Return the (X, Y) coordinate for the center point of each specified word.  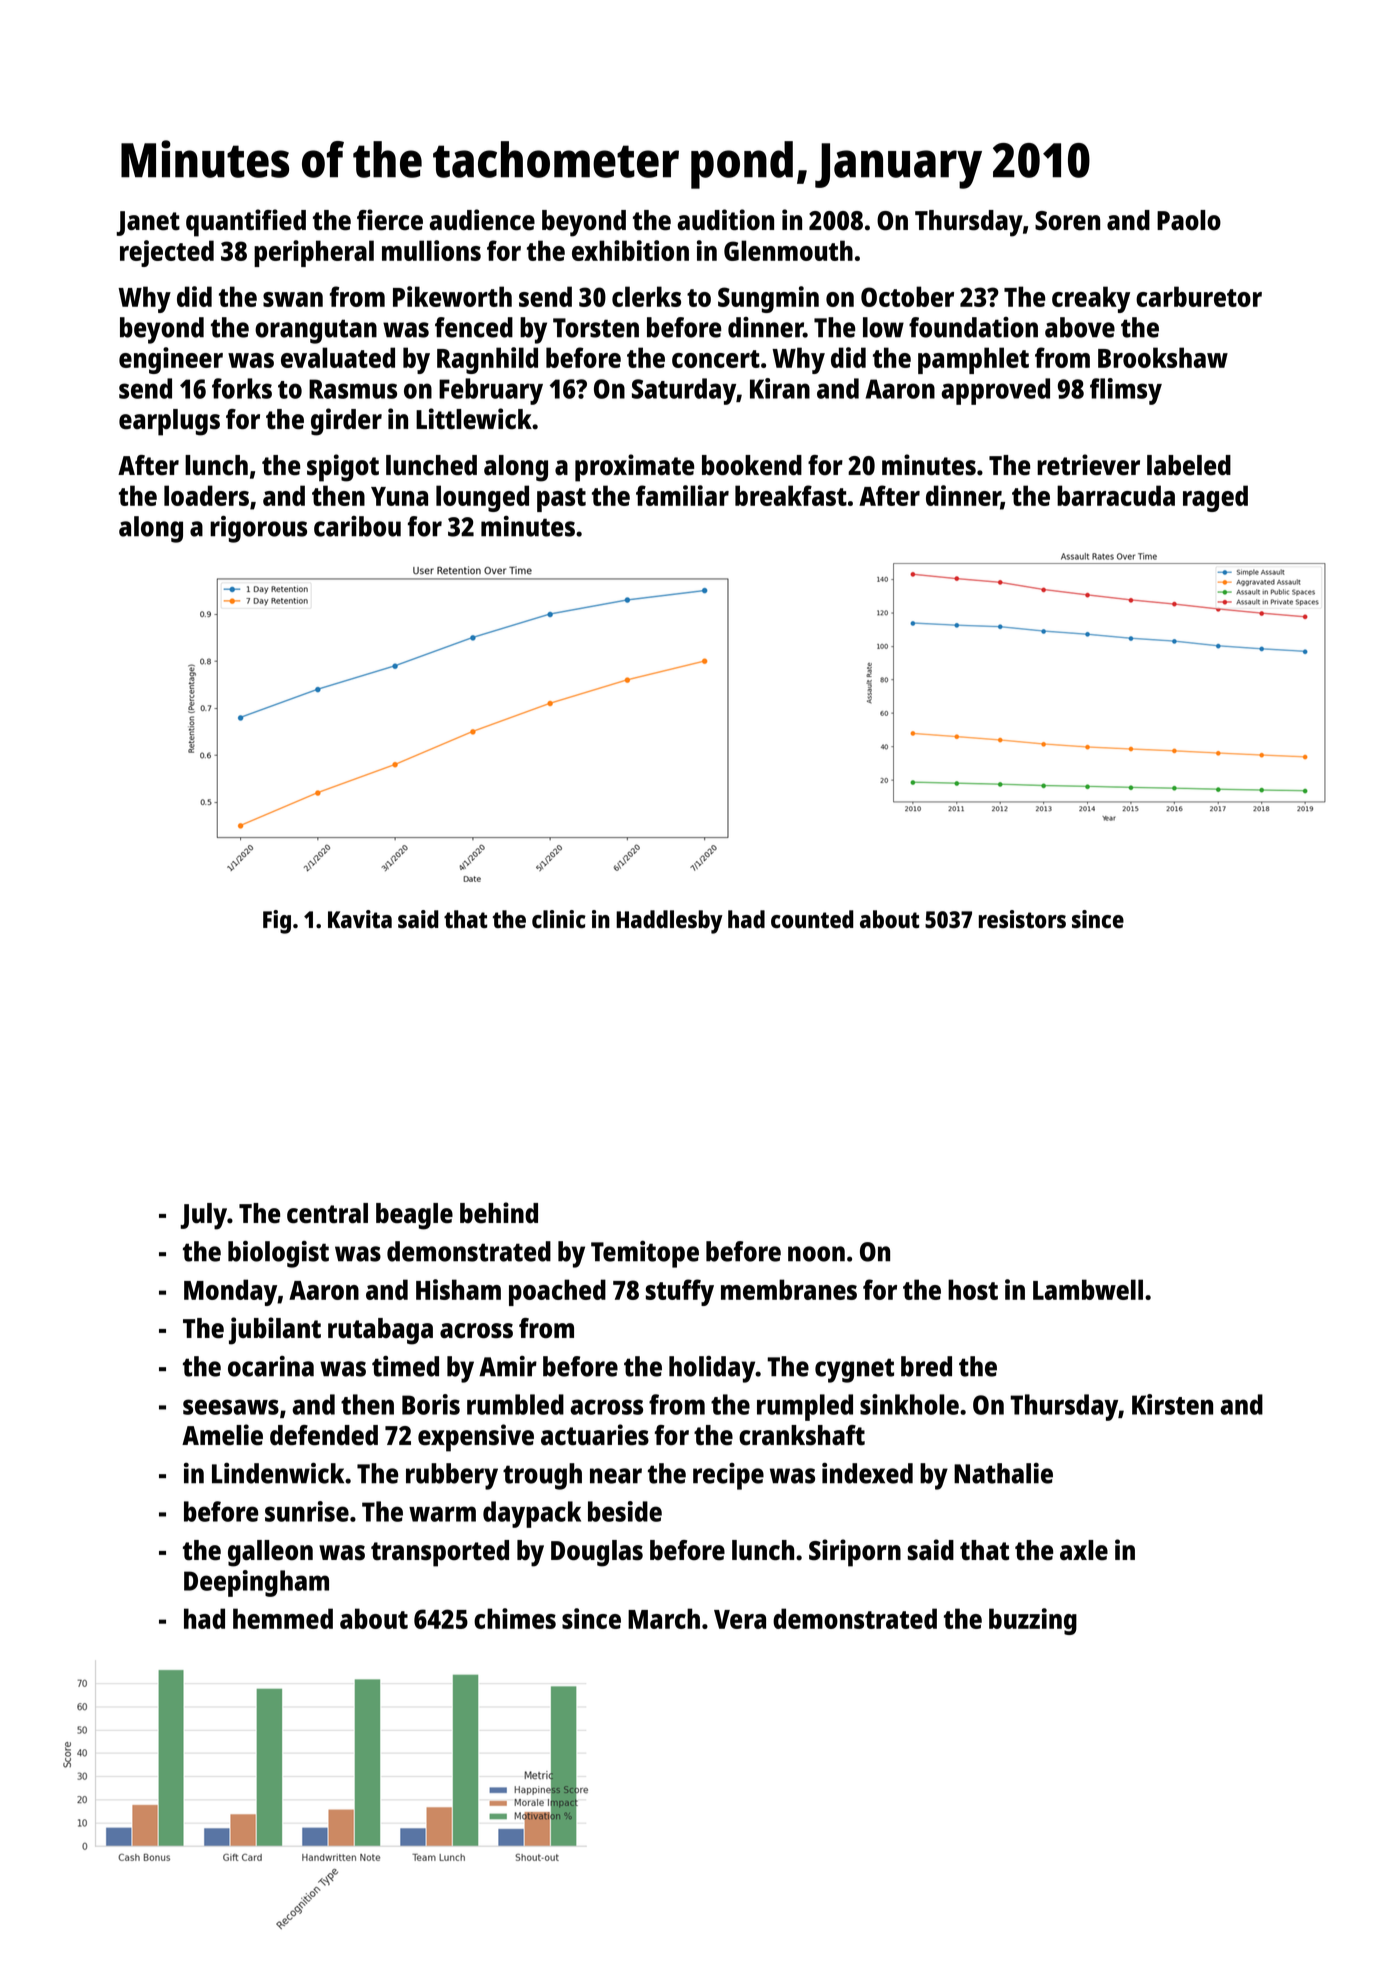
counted (812, 919)
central (327, 1213)
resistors (1022, 919)
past (561, 500)
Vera (740, 1619)
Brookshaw (1163, 357)
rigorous (258, 529)
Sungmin (768, 299)
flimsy (1126, 391)
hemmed (283, 1618)
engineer (171, 360)
